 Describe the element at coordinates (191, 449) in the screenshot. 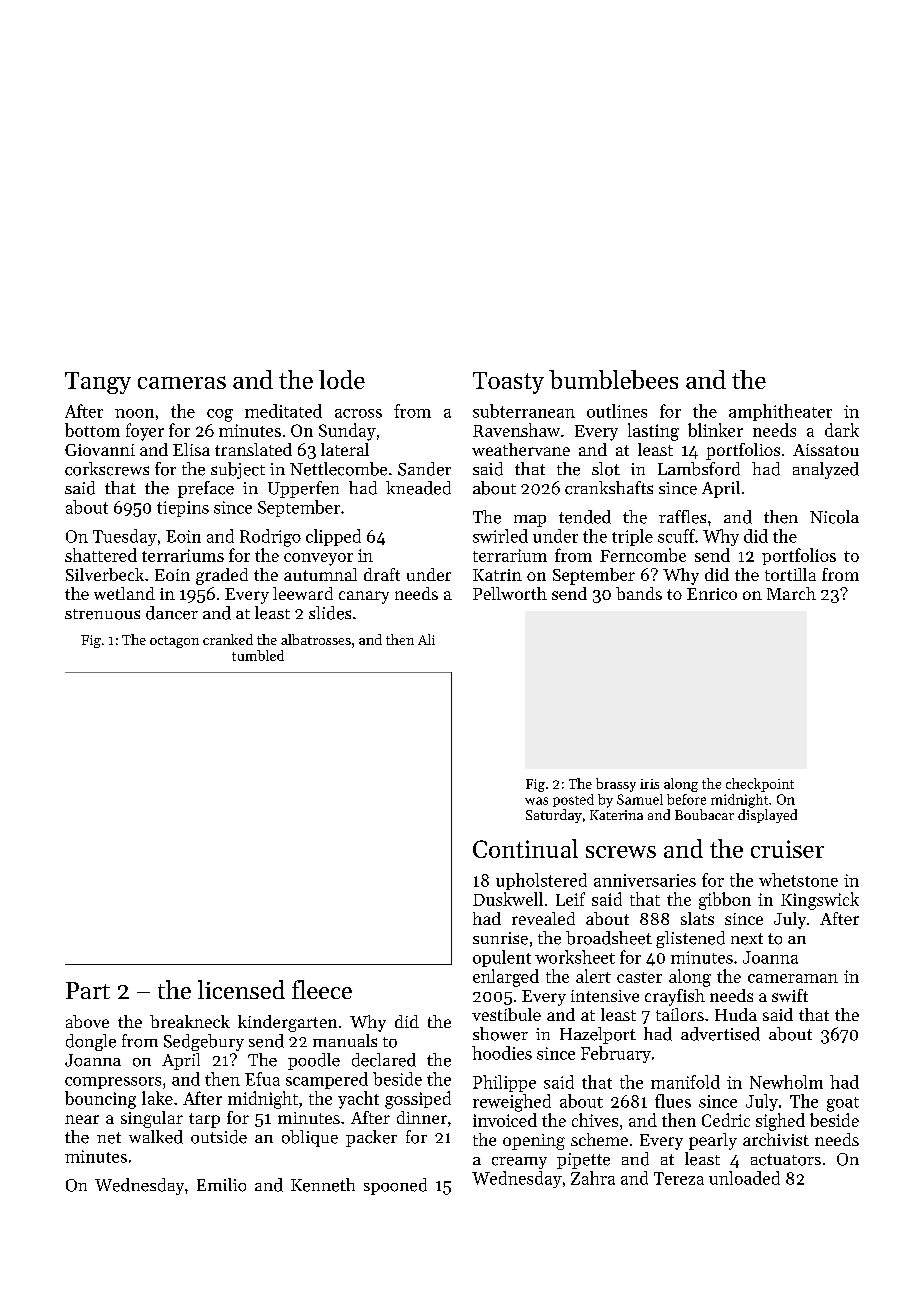

I see `Elisa` at that location.
